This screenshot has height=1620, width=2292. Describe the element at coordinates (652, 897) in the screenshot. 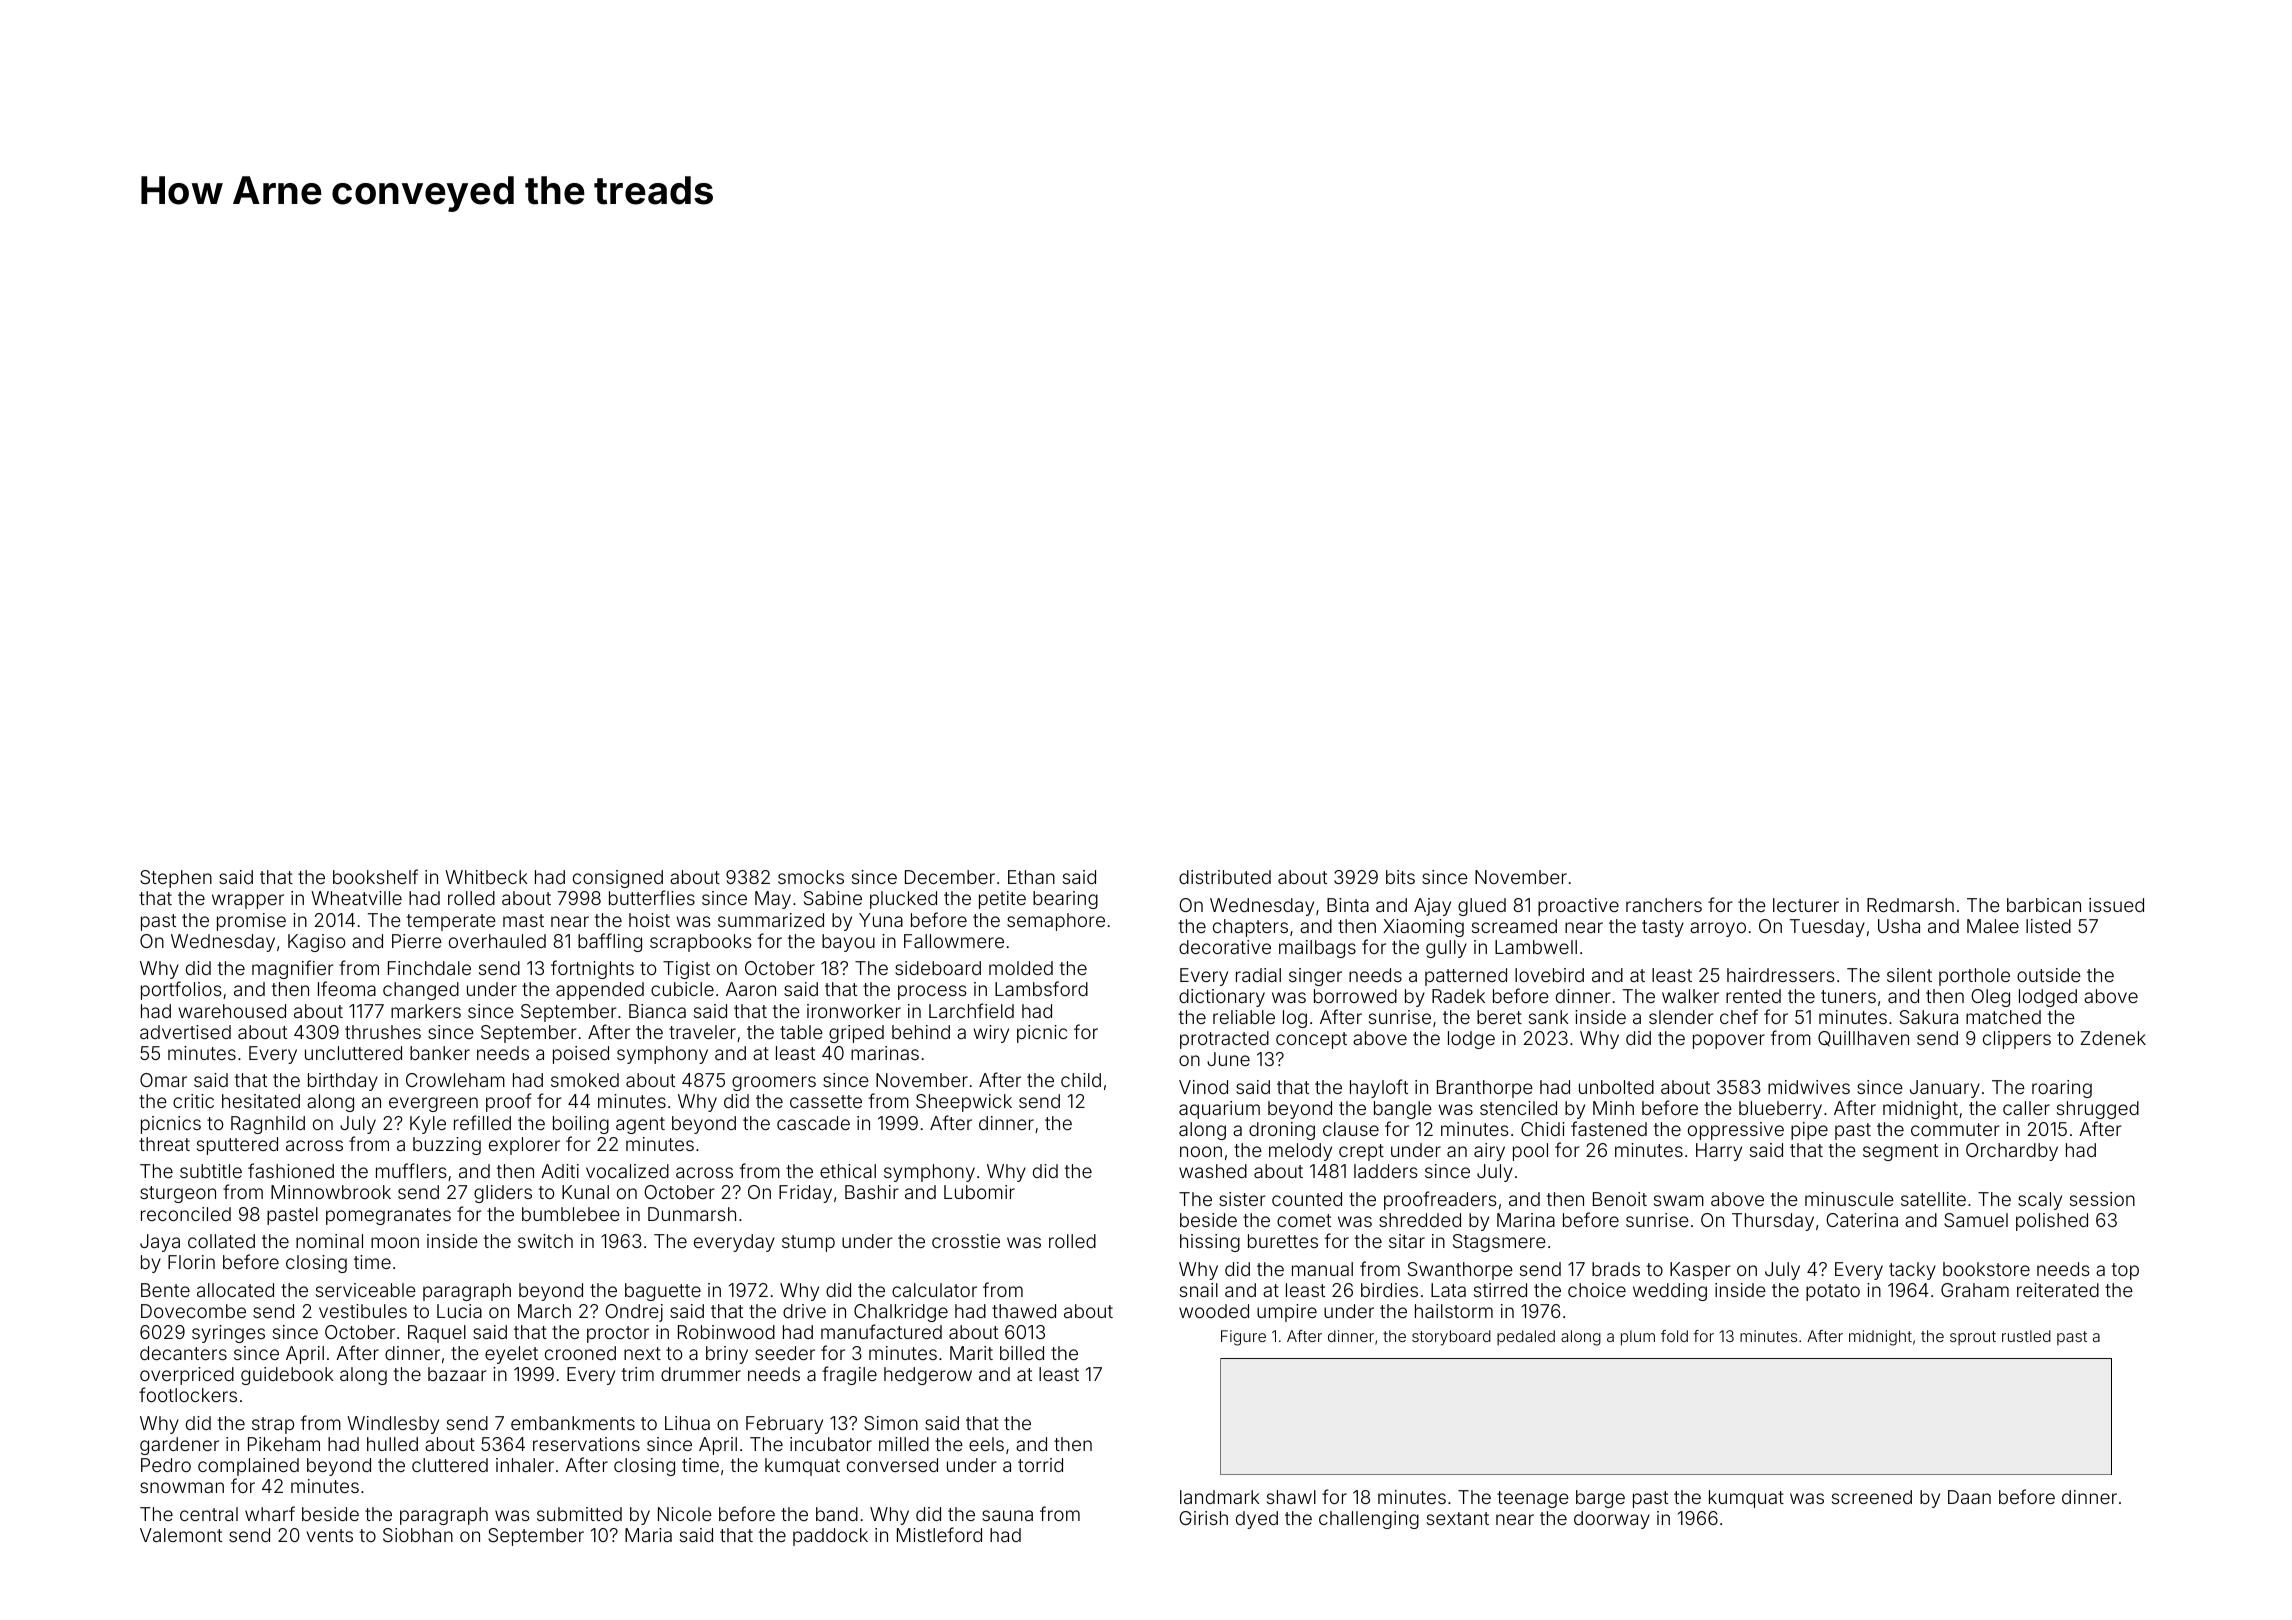

I see `butterflies` at that location.
